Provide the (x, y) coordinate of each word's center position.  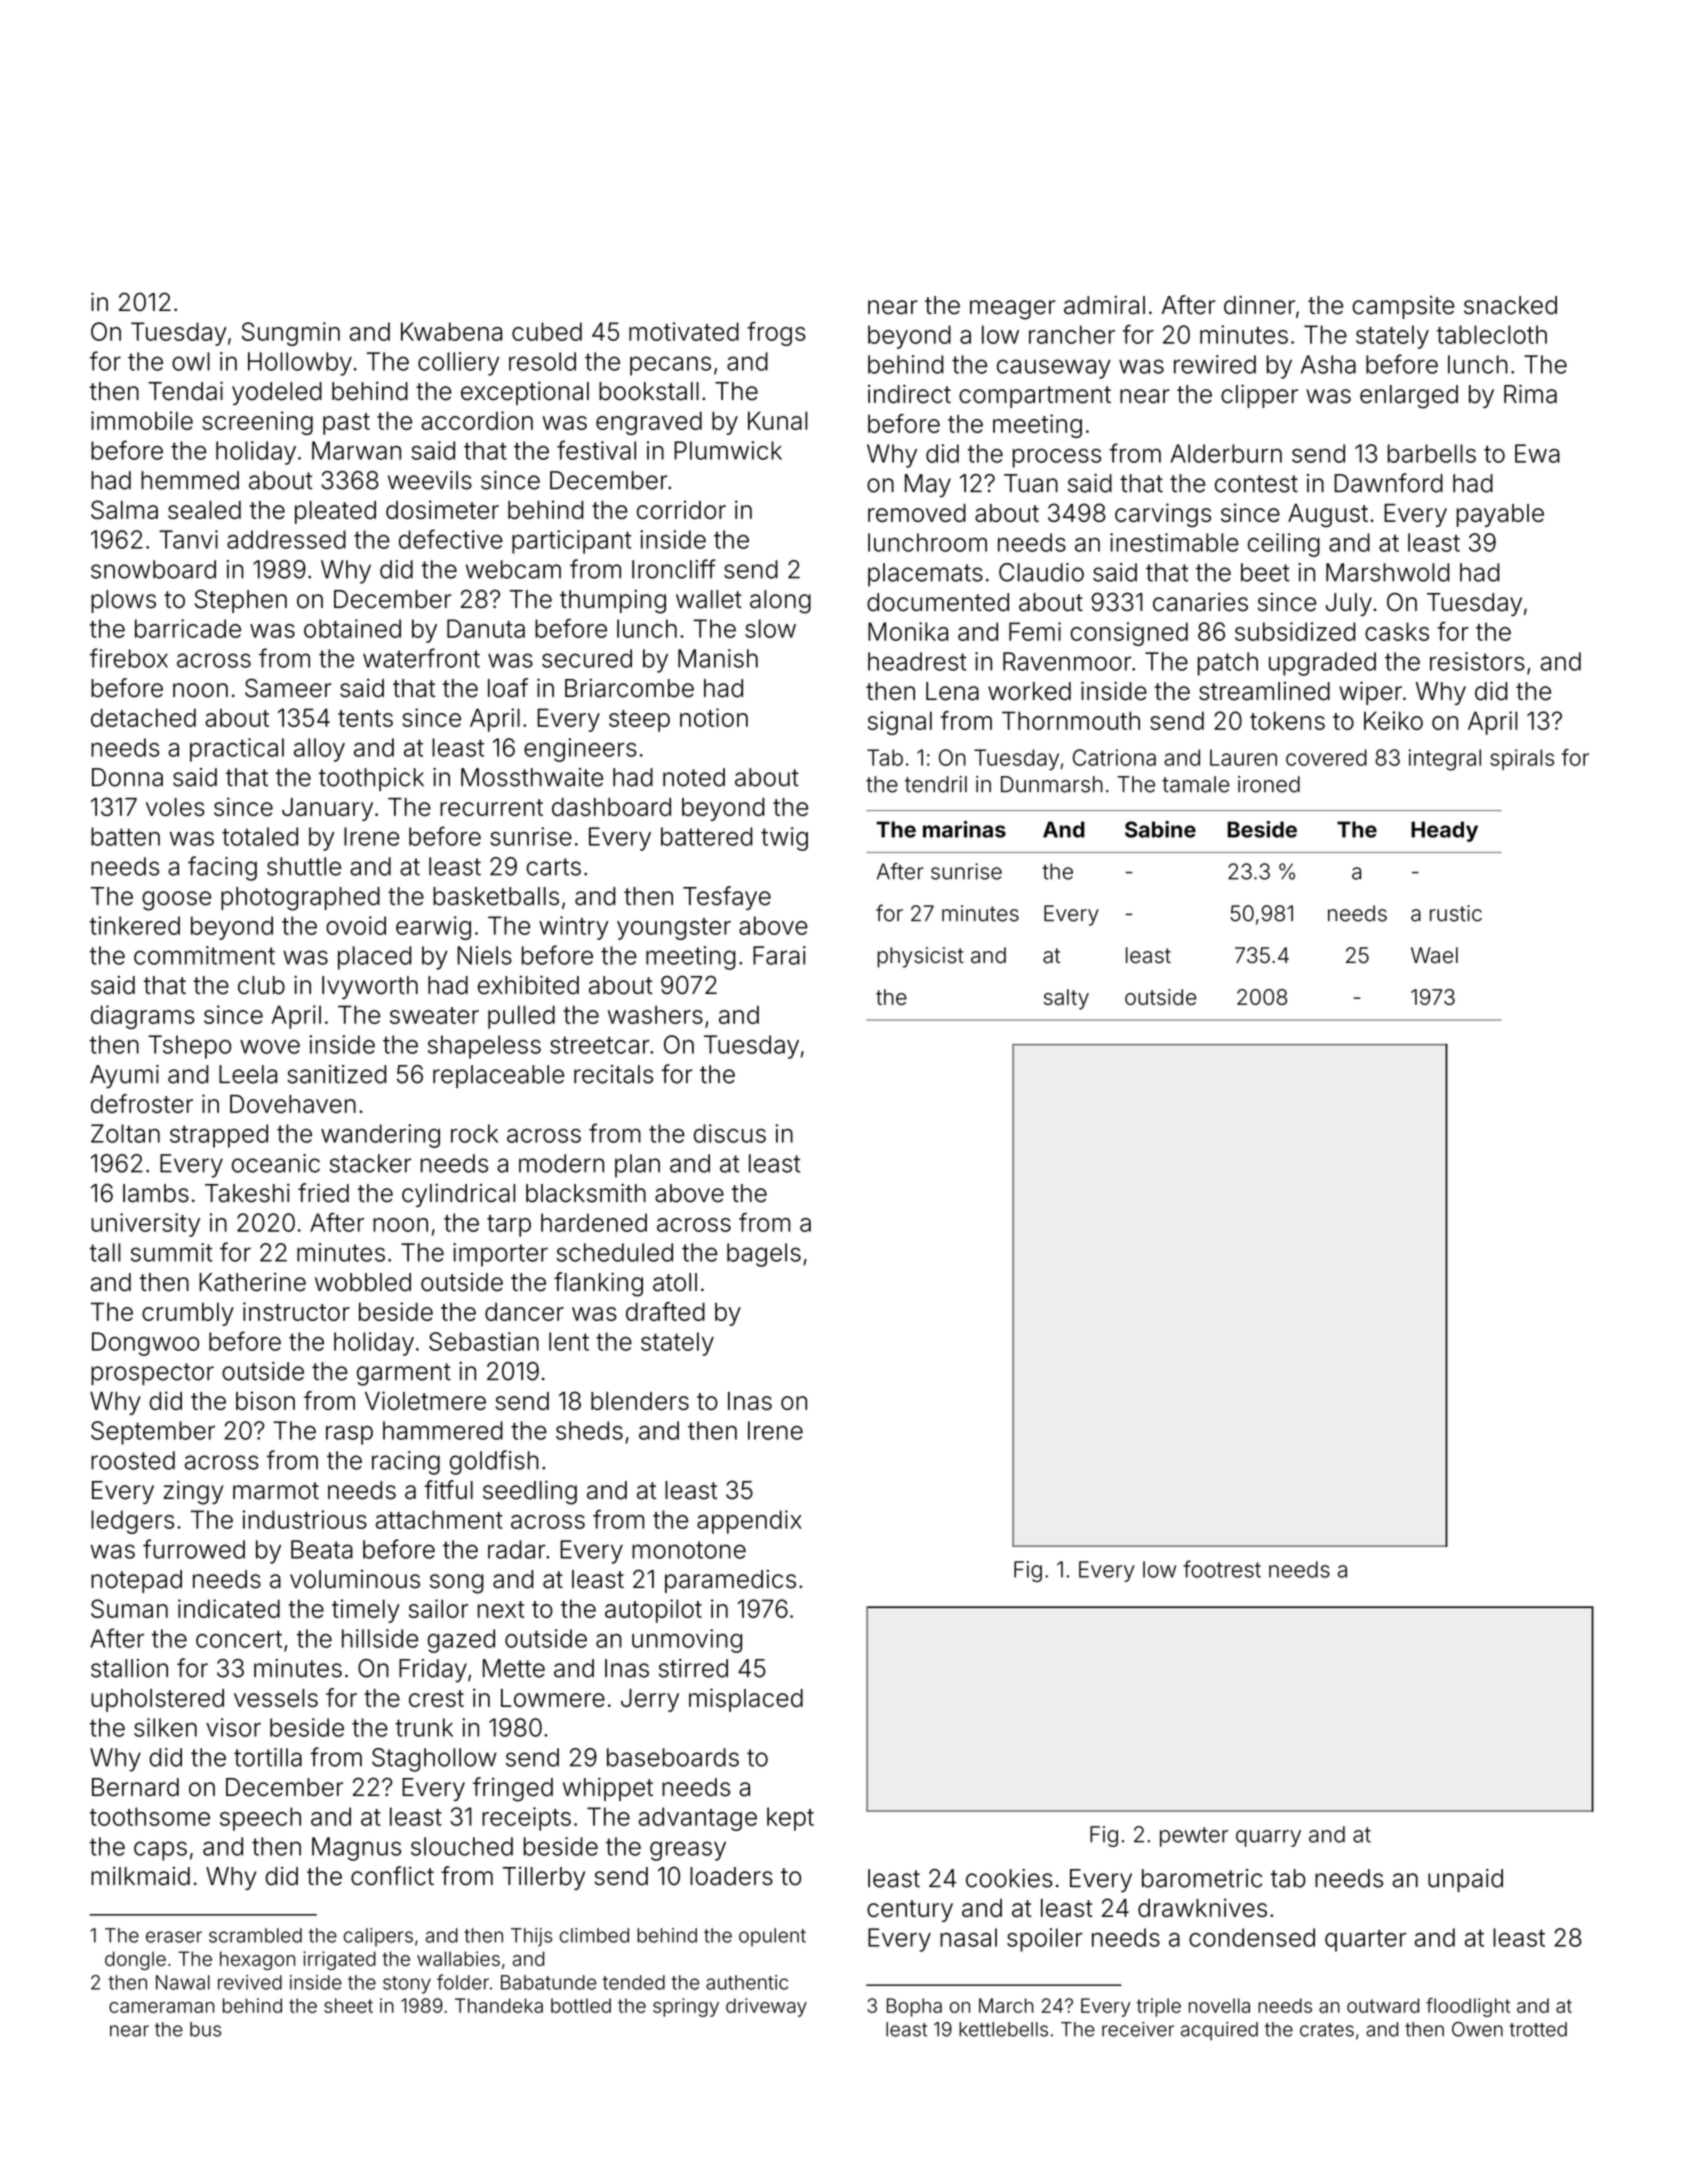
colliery (458, 364)
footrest (1222, 1569)
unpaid (1465, 1880)
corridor (681, 509)
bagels (764, 1255)
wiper (1370, 693)
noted (694, 777)
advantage (698, 1819)
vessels (276, 1698)
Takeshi (247, 1193)
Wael (1434, 955)
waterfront (421, 658)
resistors (1477, 661)
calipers (378, 1937)
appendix (749, 1522)
